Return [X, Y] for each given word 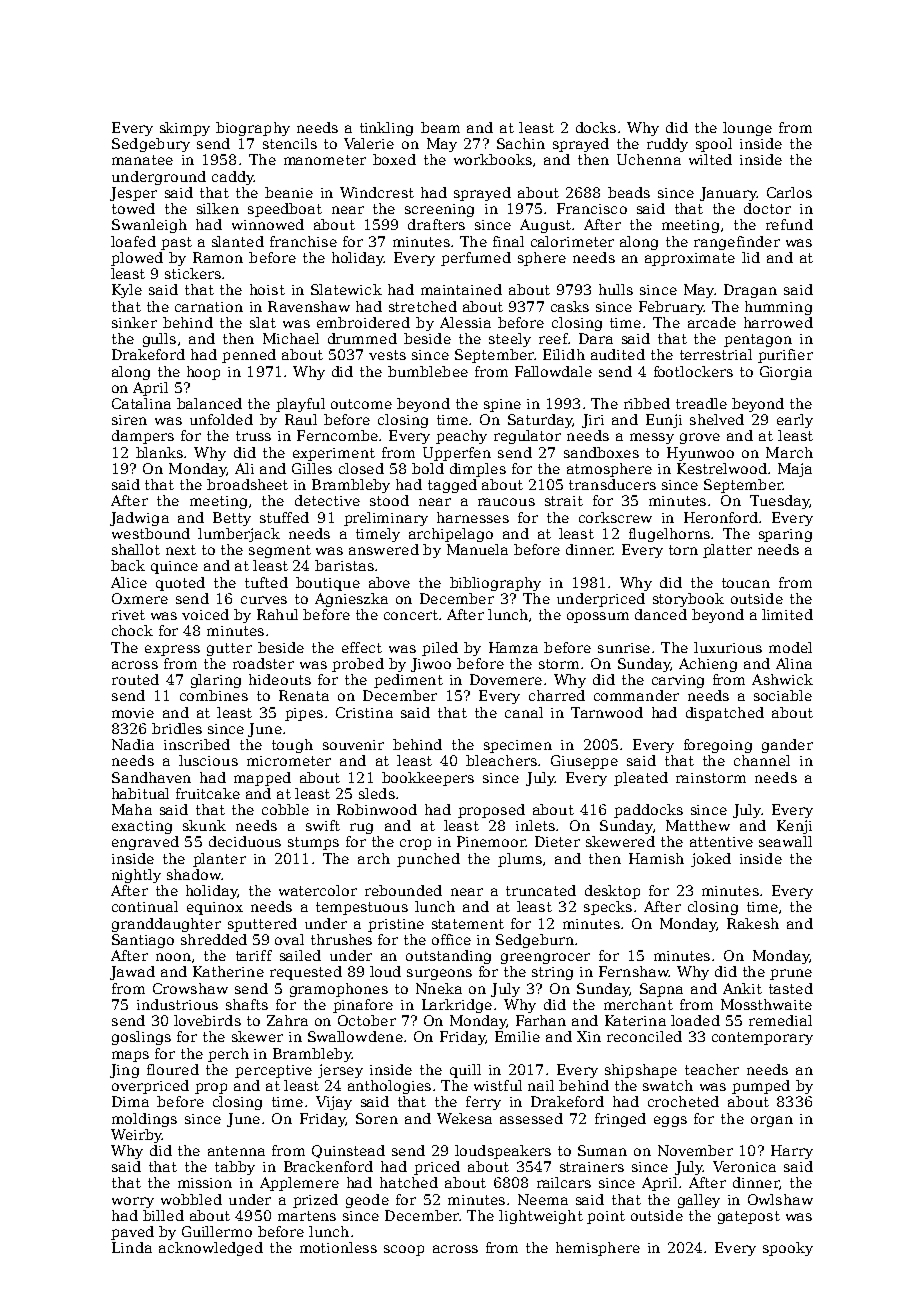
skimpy [185, 129]
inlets [535, 825]
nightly [136, 876]
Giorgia [786, 373]
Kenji [794, 827]
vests [387, 355]
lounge [747, 129]
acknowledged [211, 1249]
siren [129, 420]
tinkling [386, 129]
